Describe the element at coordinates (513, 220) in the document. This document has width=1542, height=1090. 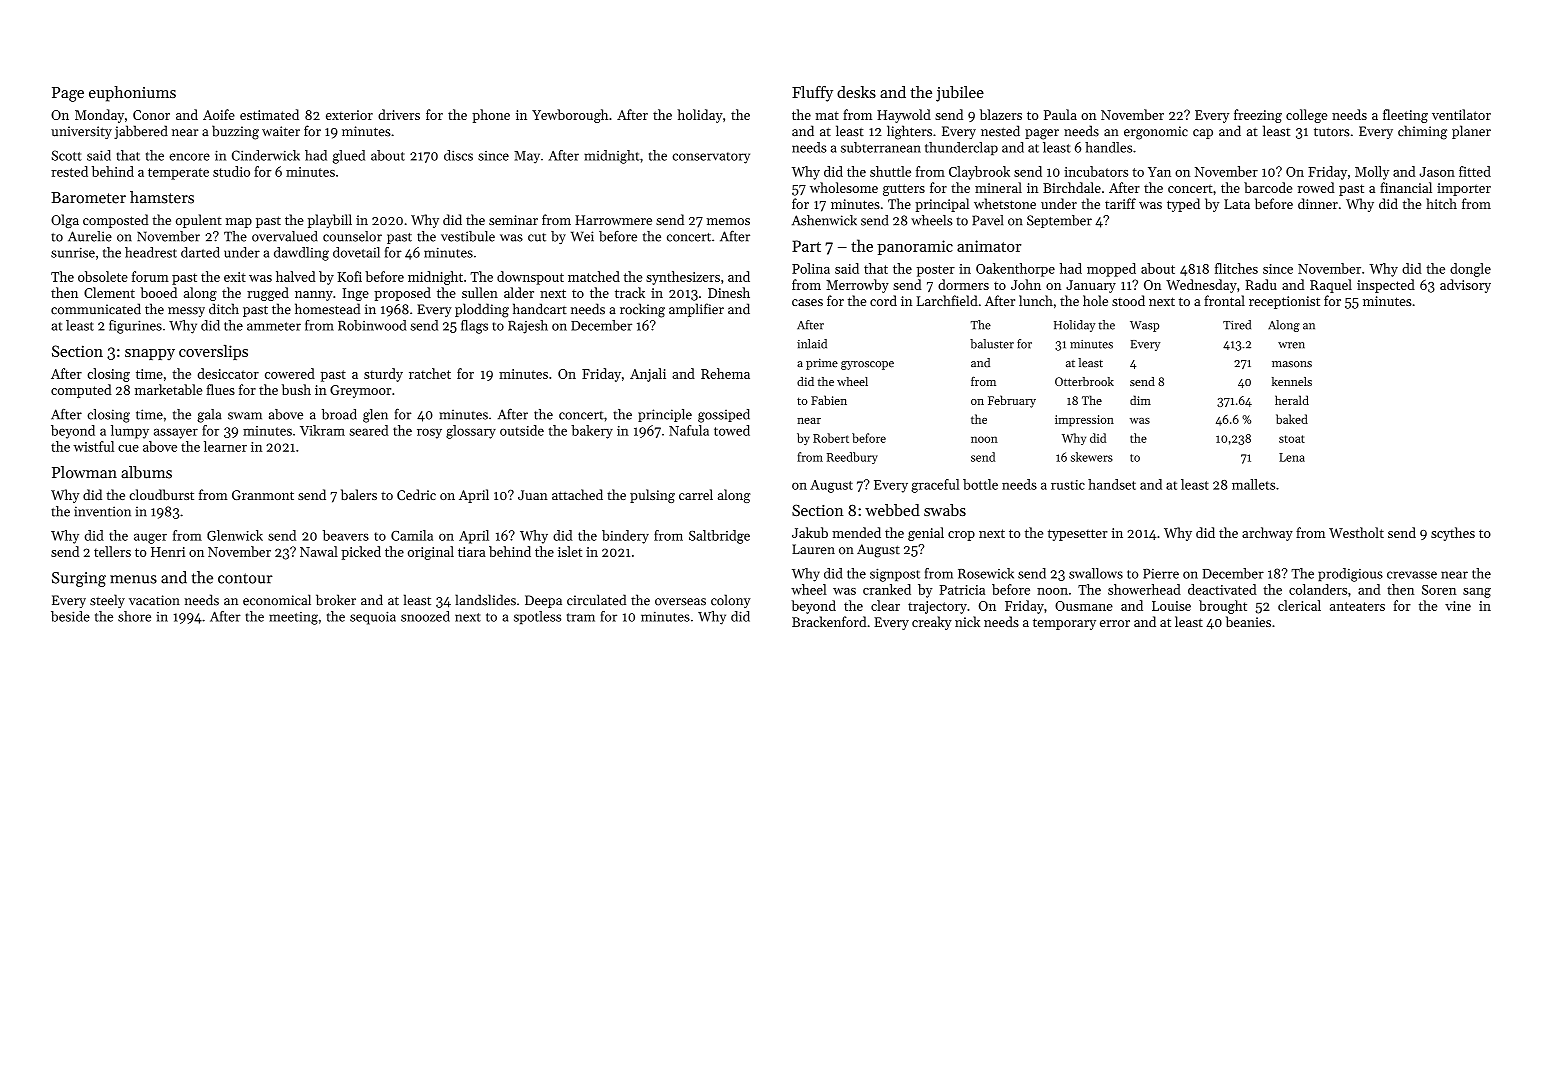
I see `seminar` at that location.
